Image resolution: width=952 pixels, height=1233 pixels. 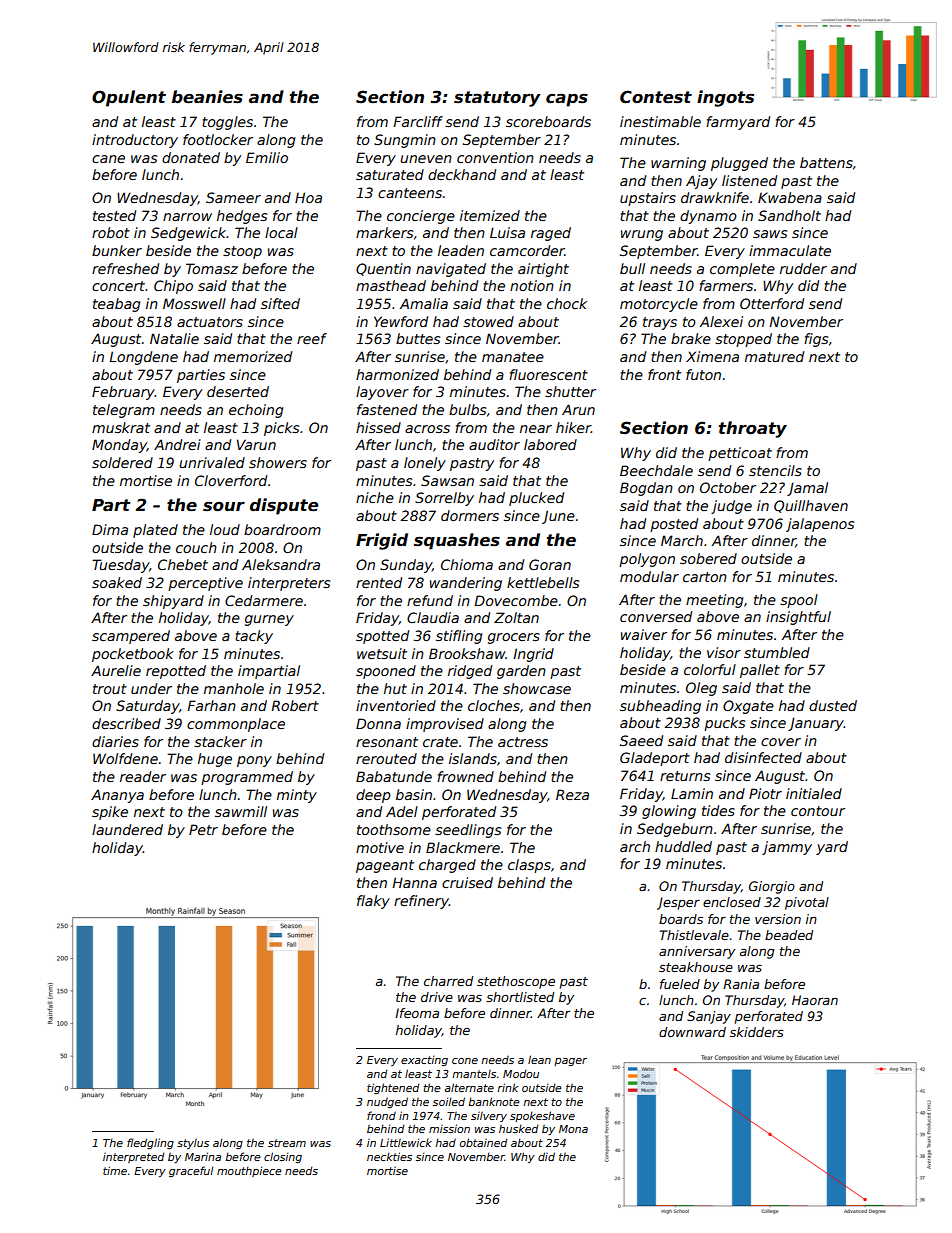 What do you see at coordinates (115, 1170) in the screenshot?
I see `time` at bounding box center [115, 1170].
